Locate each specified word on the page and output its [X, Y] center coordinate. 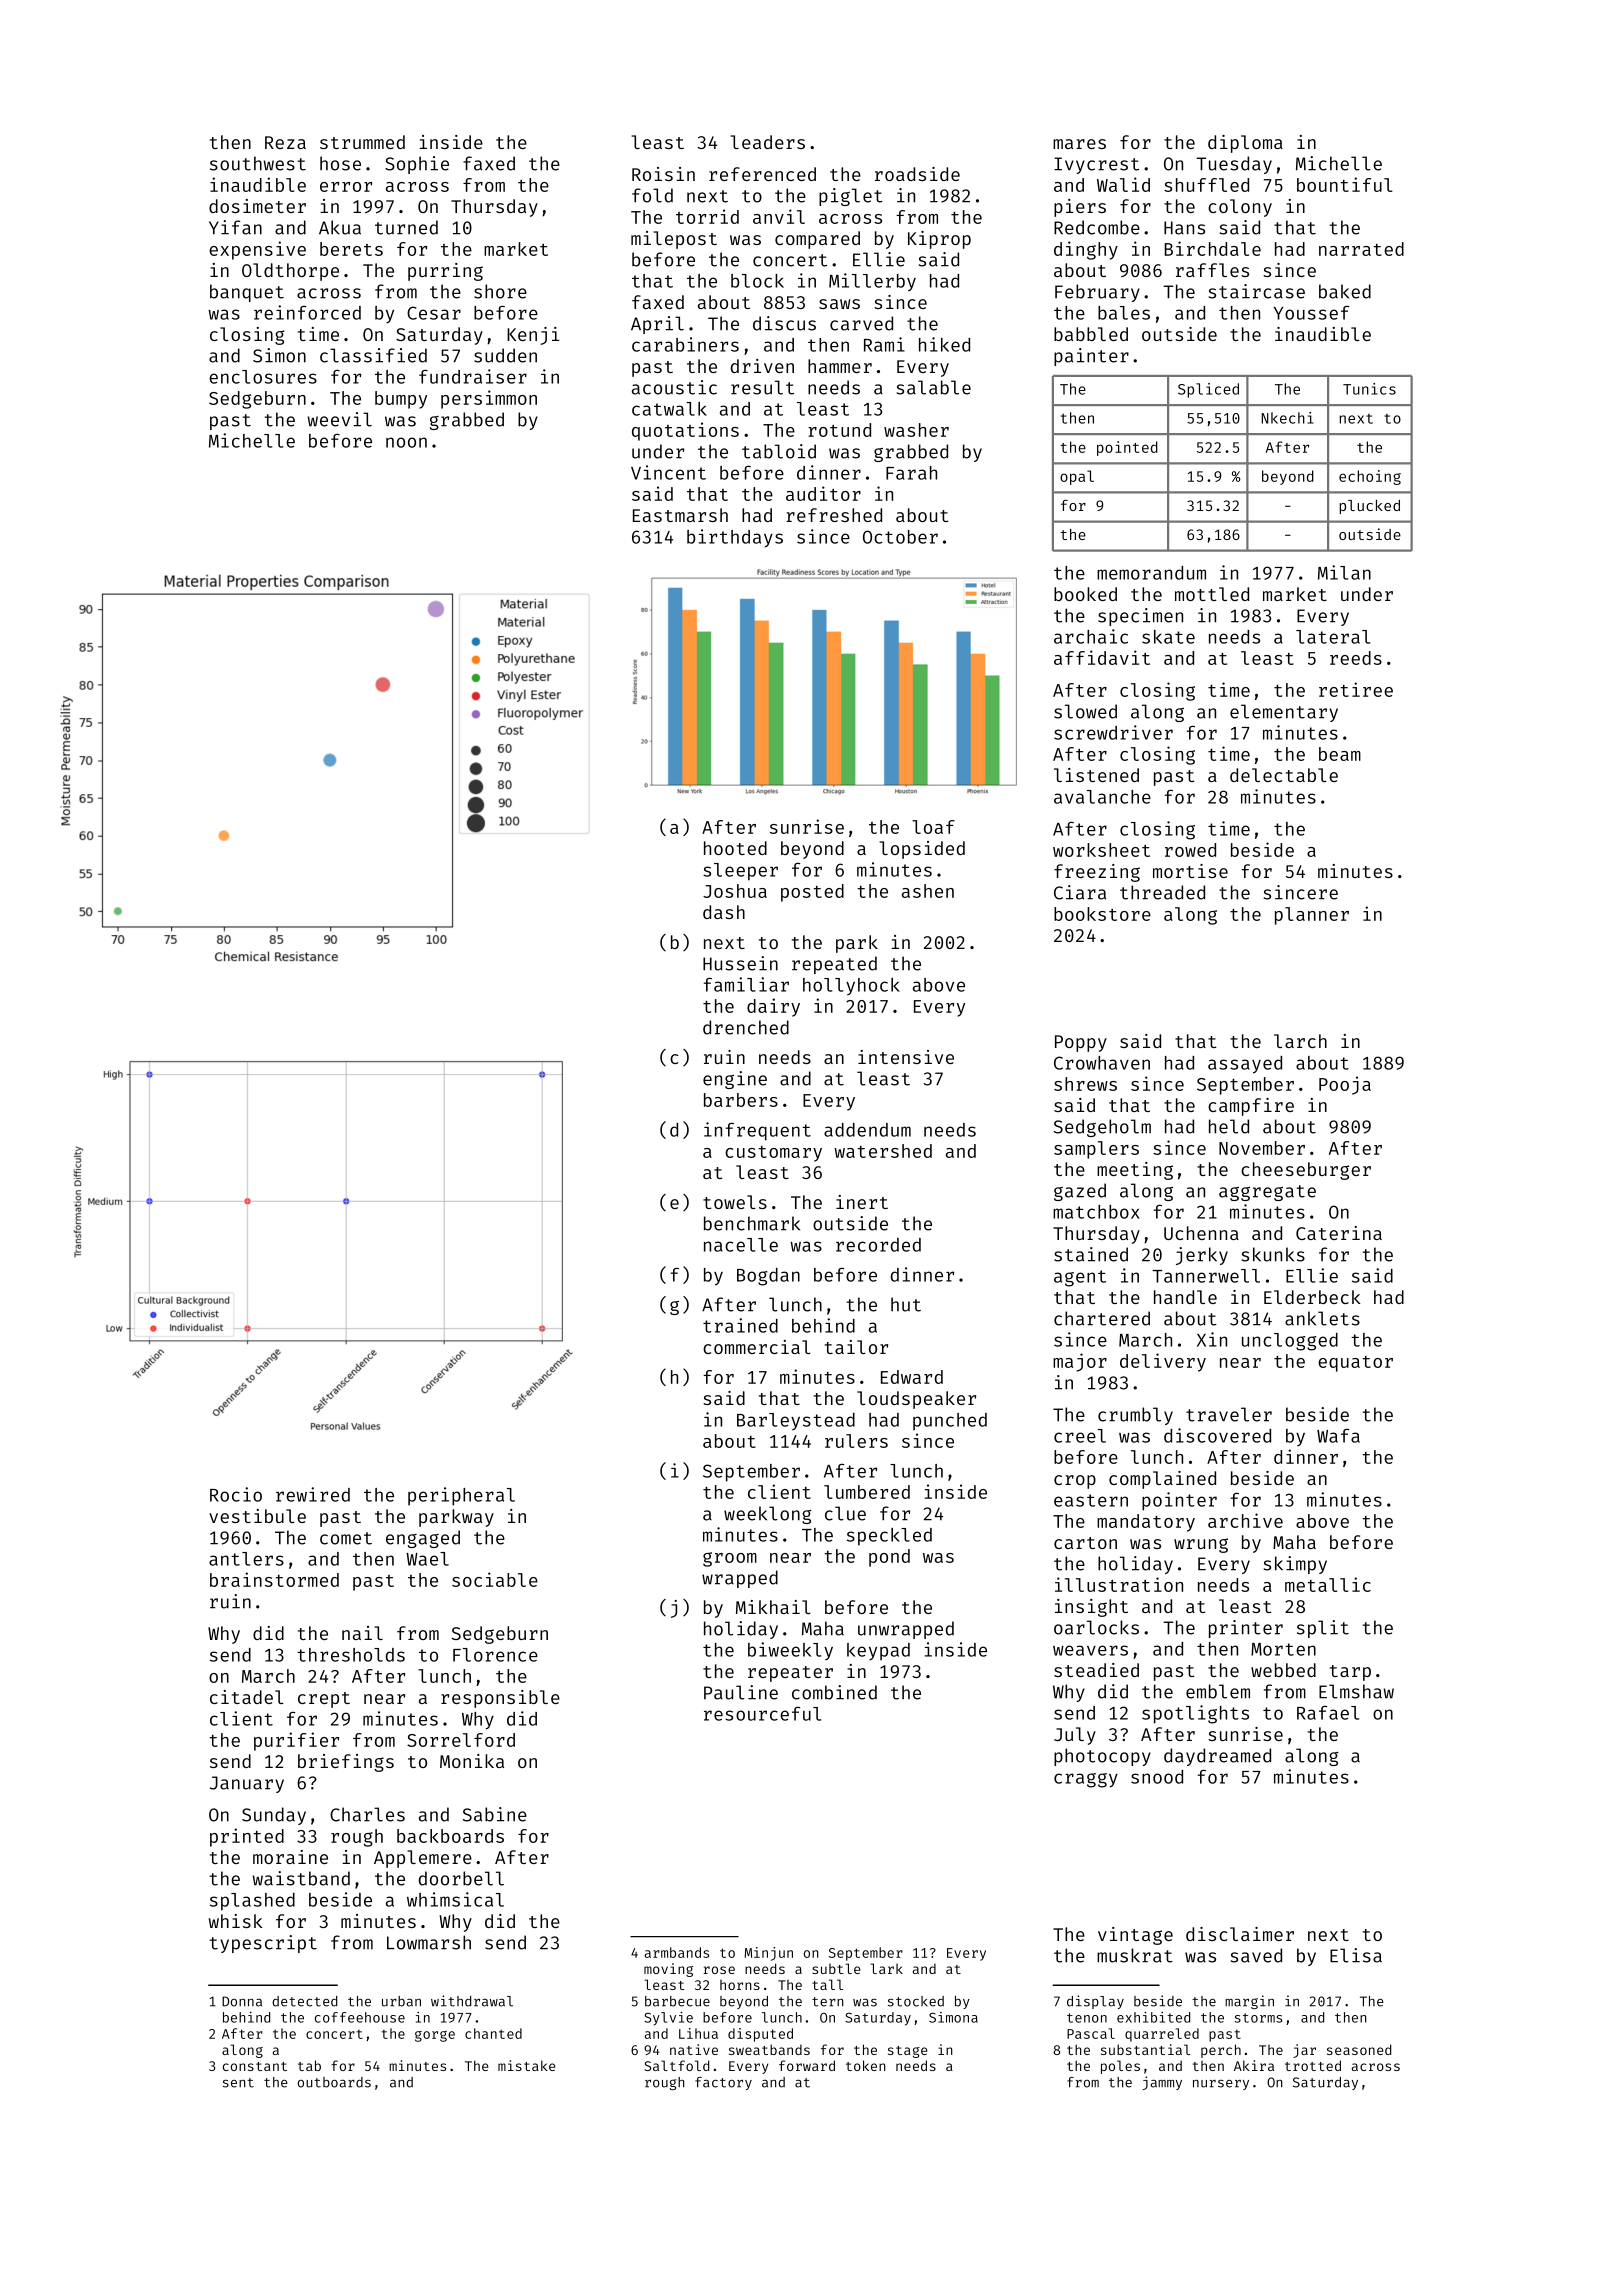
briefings [346, 1763]
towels [735, 1202]
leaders [767, 142]
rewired [313, 1494]
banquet [247, 293]
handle [1185, 1297]
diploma [1245, 144]
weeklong [768, 1515]
